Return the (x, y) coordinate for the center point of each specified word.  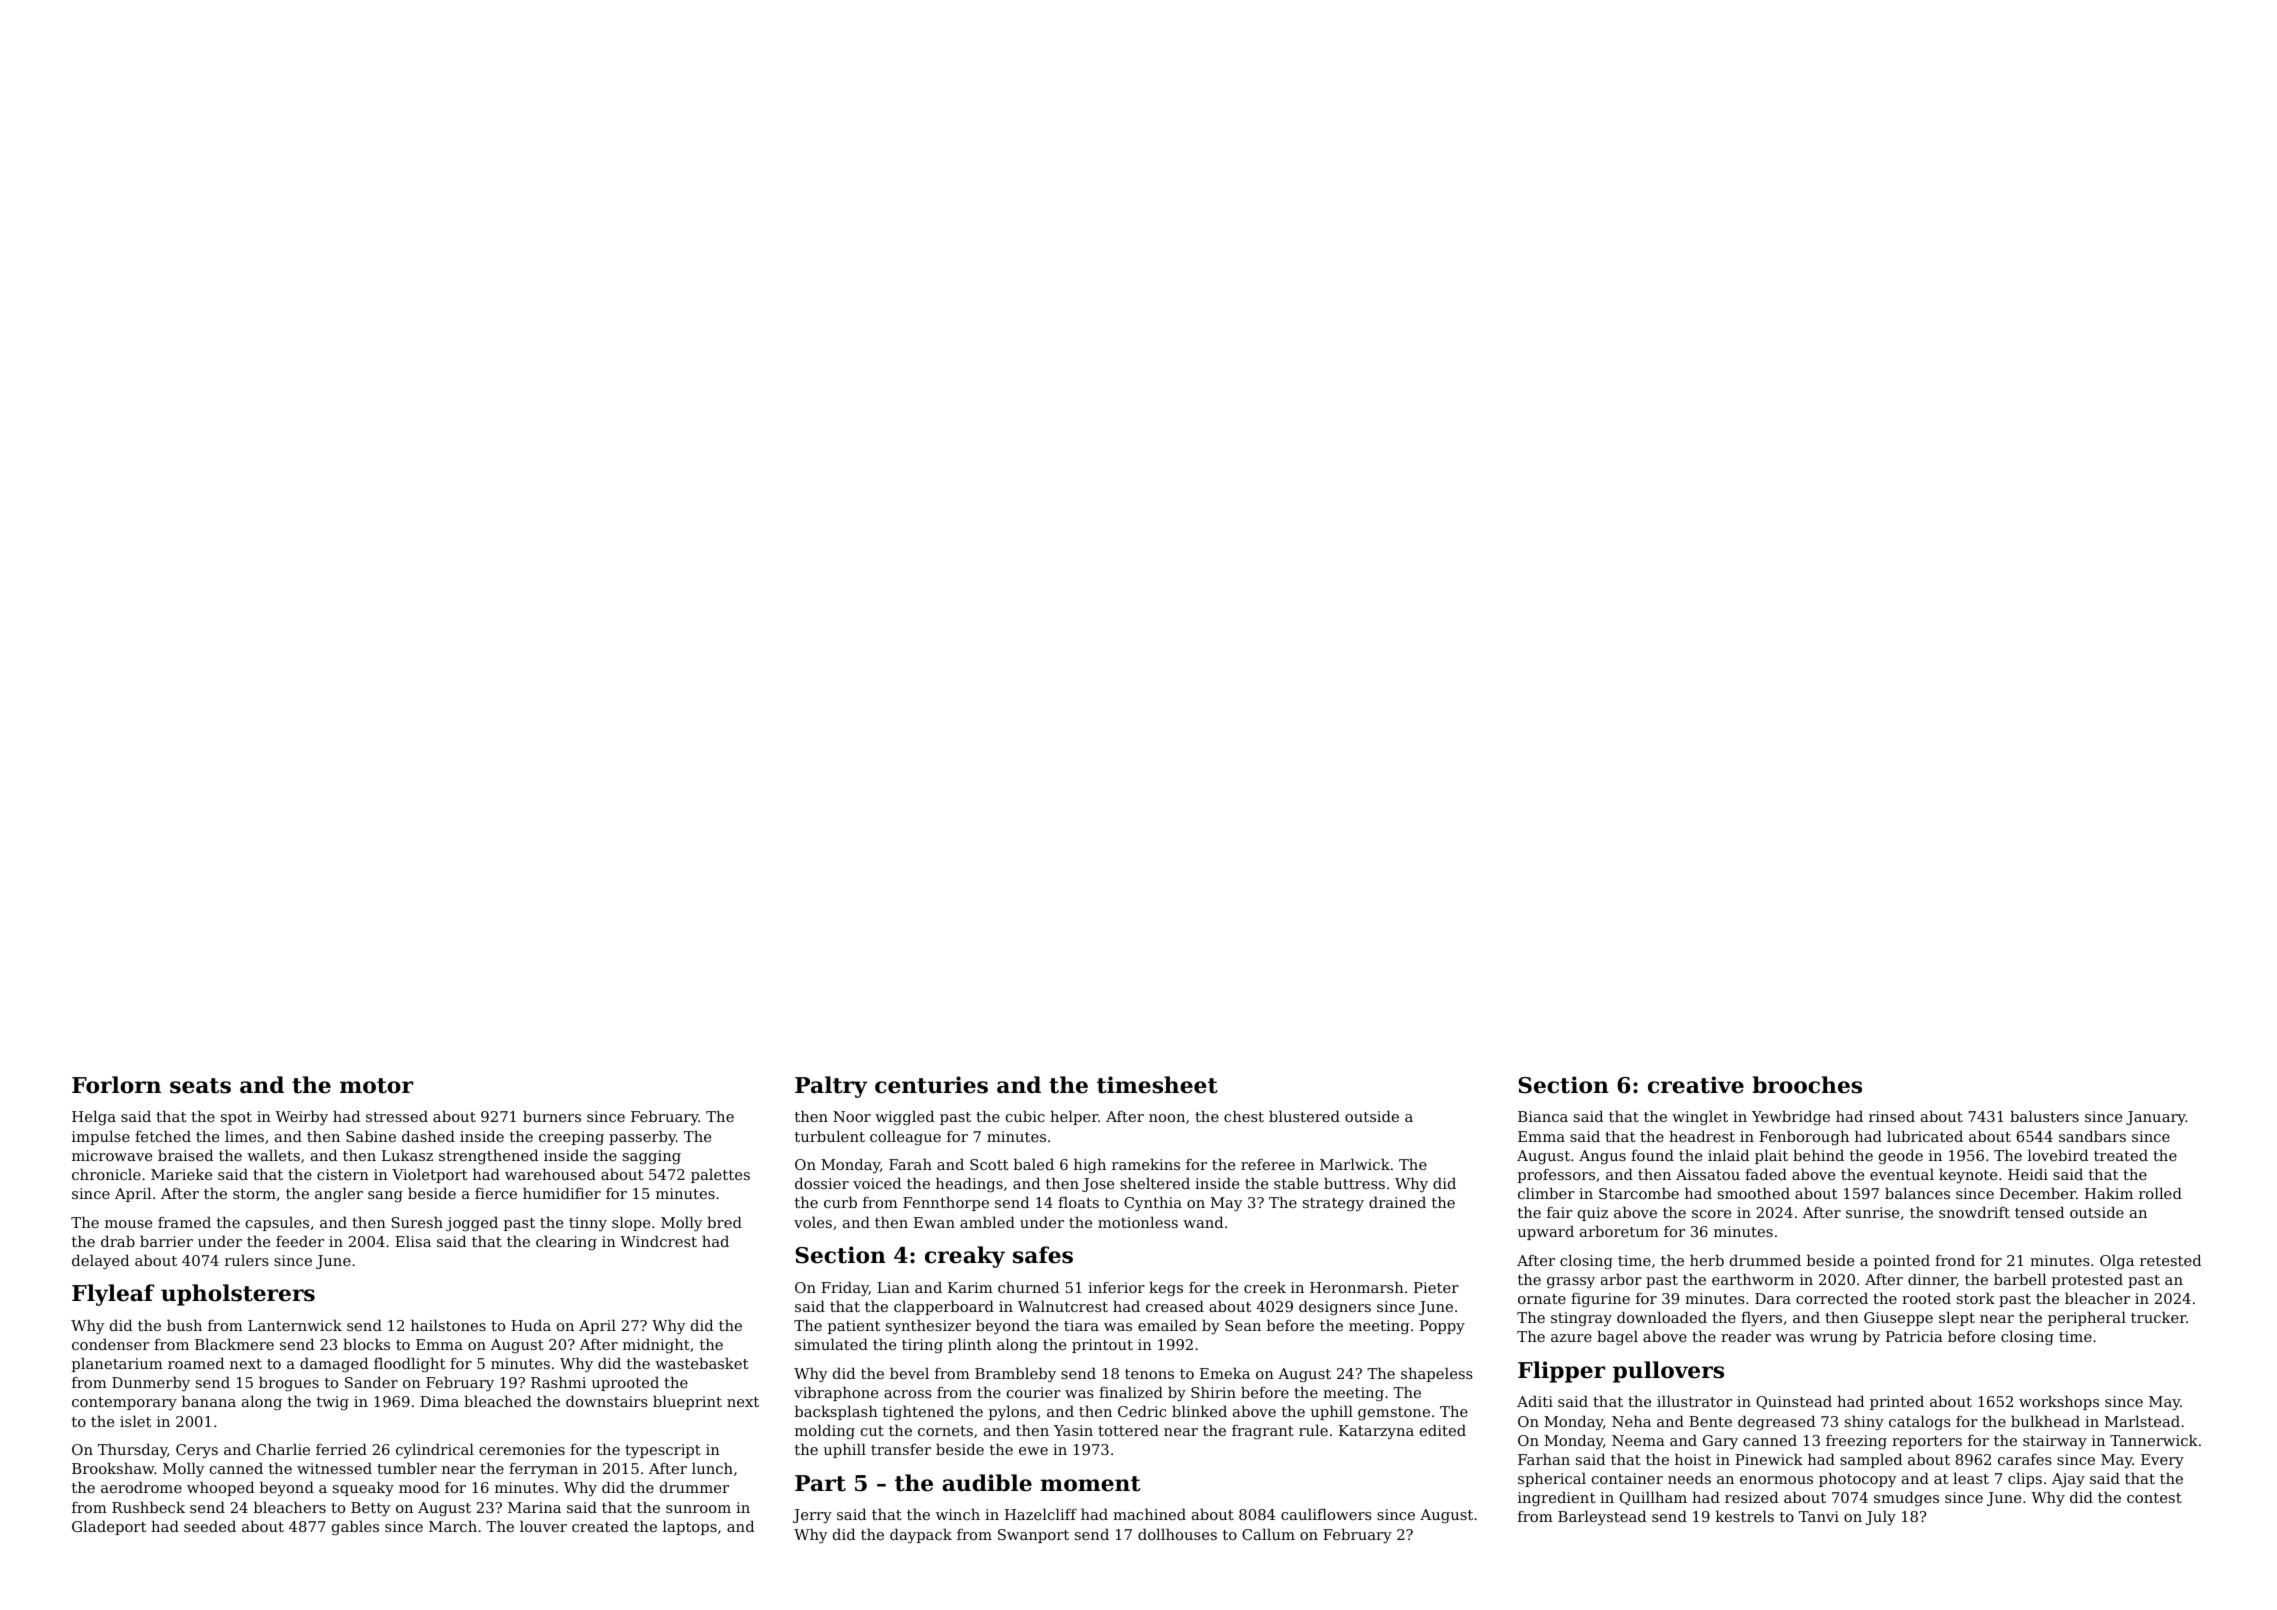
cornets (945, 1431)
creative (1696, 1085)
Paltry (831, 1087)
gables (355, 1527)
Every (2162, 1461)
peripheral (2087, 1318)
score (1711, 1214)
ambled (987, 1222)
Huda (531, 1325)
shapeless (1437, 1374)
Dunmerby (151, 1384)
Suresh (417, 1222)
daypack (921, 1536)
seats (200, 1086)
